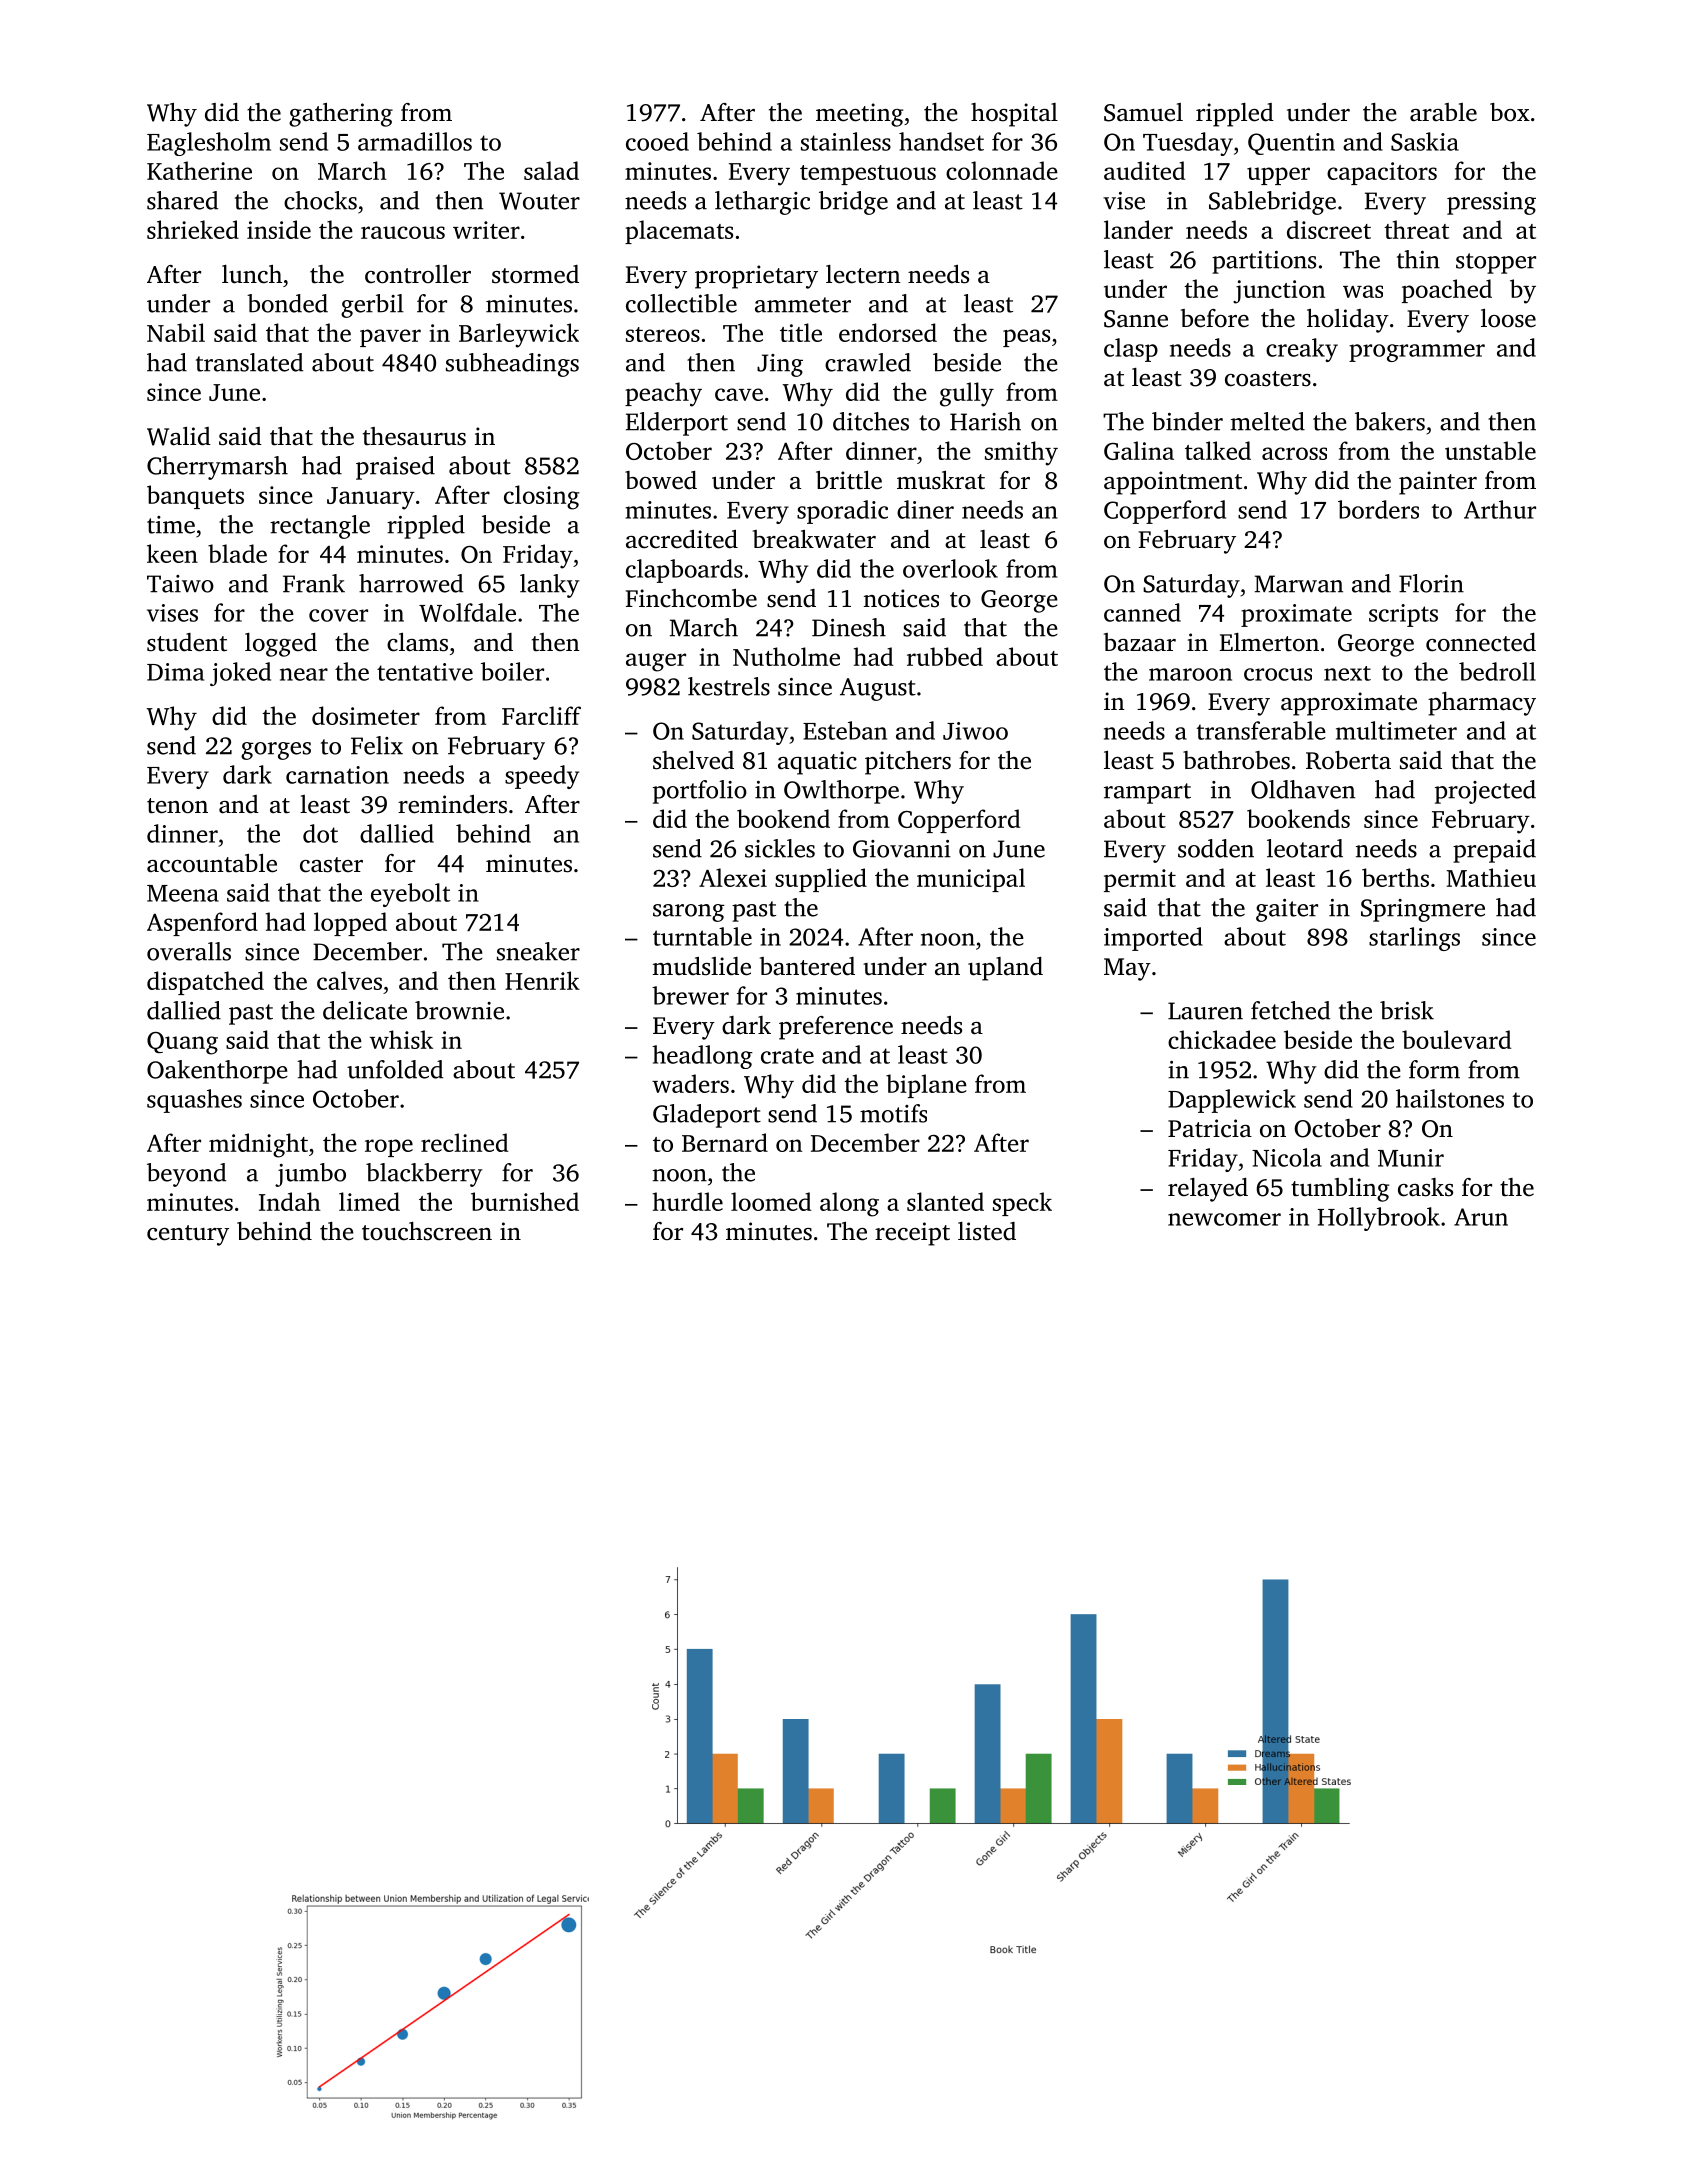  What do you see at coordinates (1224, 1219) in the image?
I see `newcomer` at bounding box center [1224, 1219].
